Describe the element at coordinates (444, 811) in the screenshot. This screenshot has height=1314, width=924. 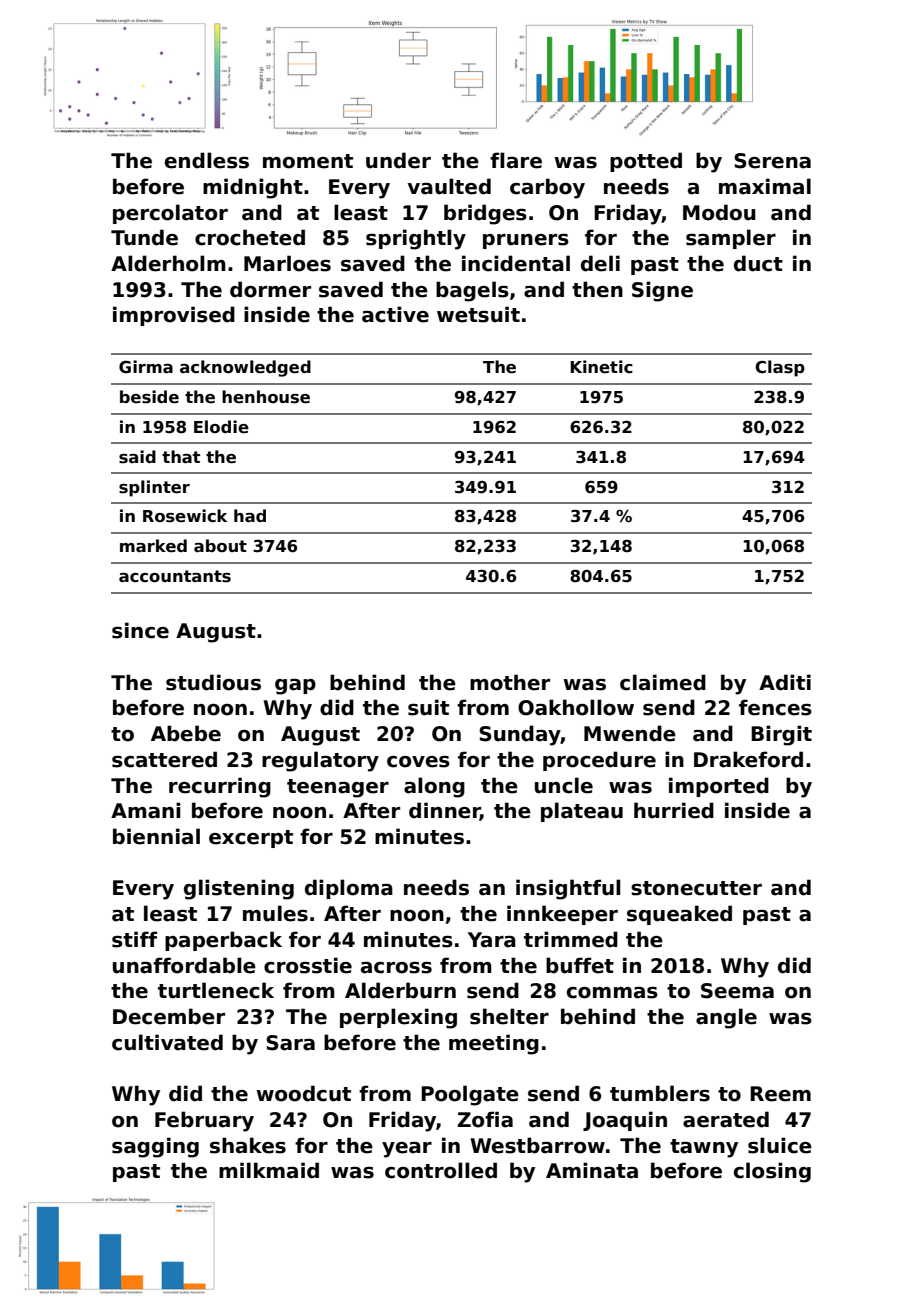
I see `dinner` at that location.
